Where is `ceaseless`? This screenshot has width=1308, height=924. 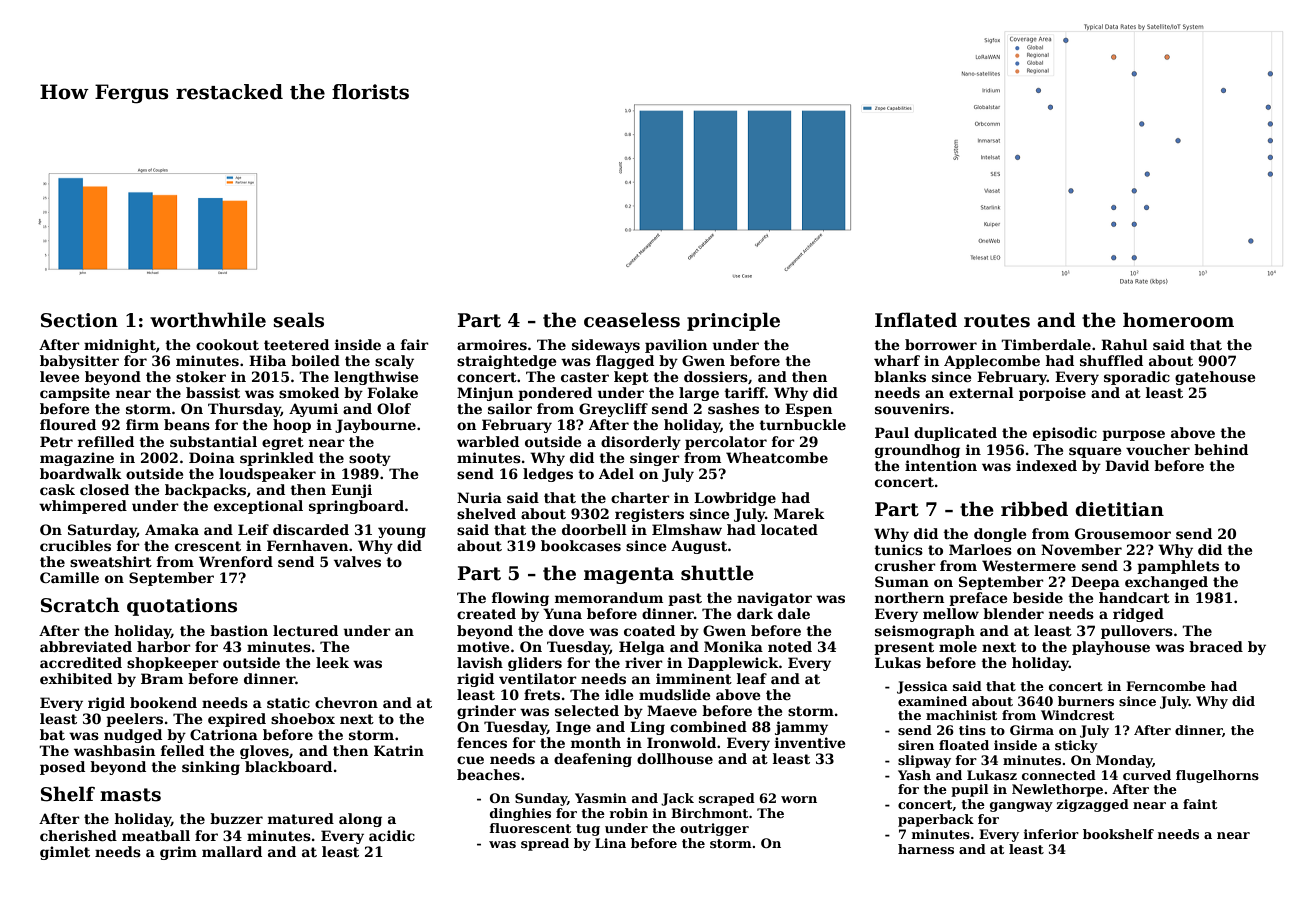
ceaseless is located at coordinates (632, 320).
